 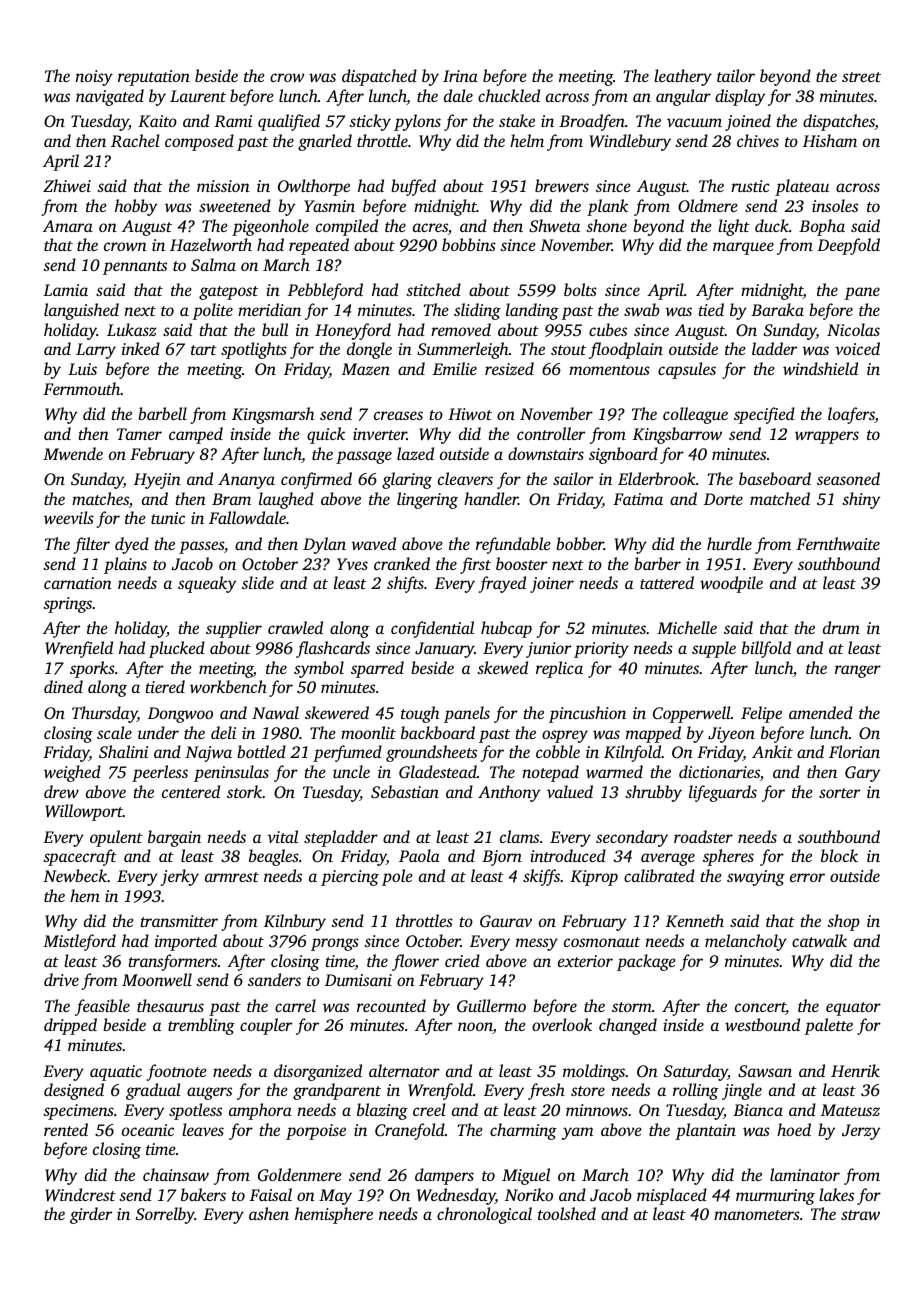 What do you see at coordinates (839, 855) in the image?
I see `block` at bounding box center [839, 855].
